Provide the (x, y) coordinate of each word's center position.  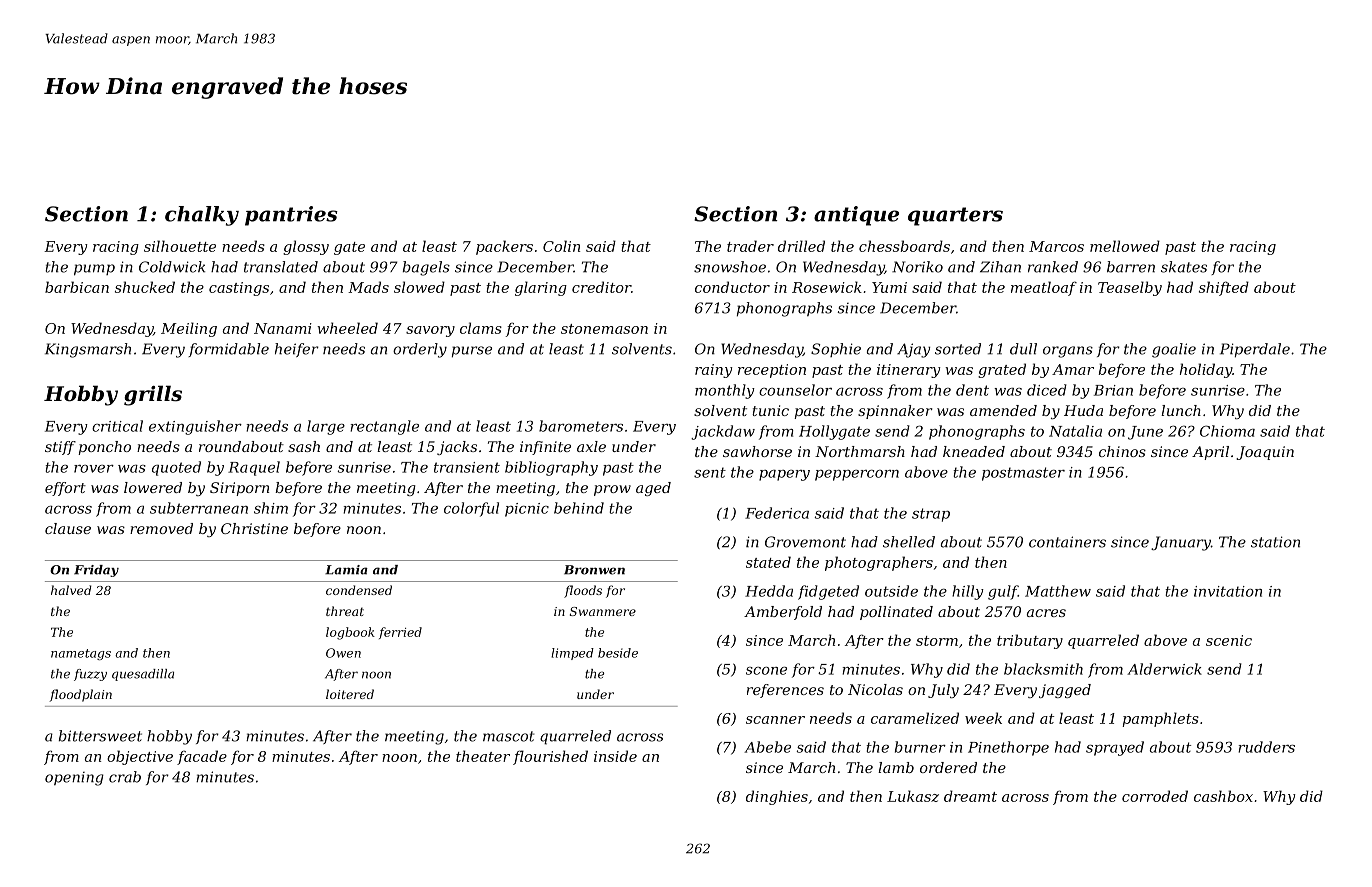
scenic (1229, 640)
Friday (96, 571)
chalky (202, 216)
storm (937, 641)
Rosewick (827, 287)
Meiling (189, 329)
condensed (359, 590)
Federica (777, 513)
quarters (955, 216)
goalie (1174, 350)
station (1275, 542)
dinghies (777, 797)
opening (74, 779)
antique (856, 216)
